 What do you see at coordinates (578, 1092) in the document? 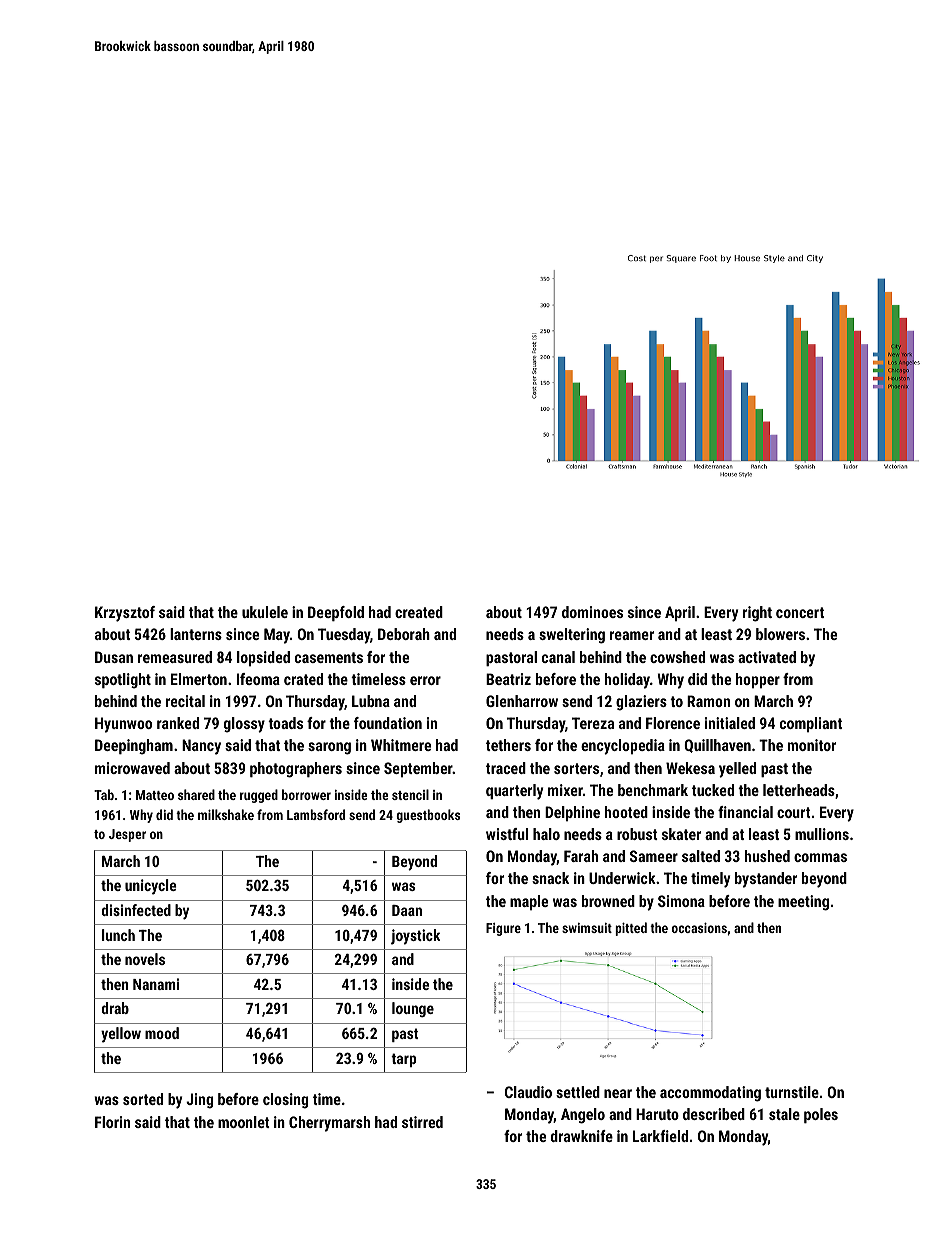
I see `settled` at bounding box center [578, 1092].
